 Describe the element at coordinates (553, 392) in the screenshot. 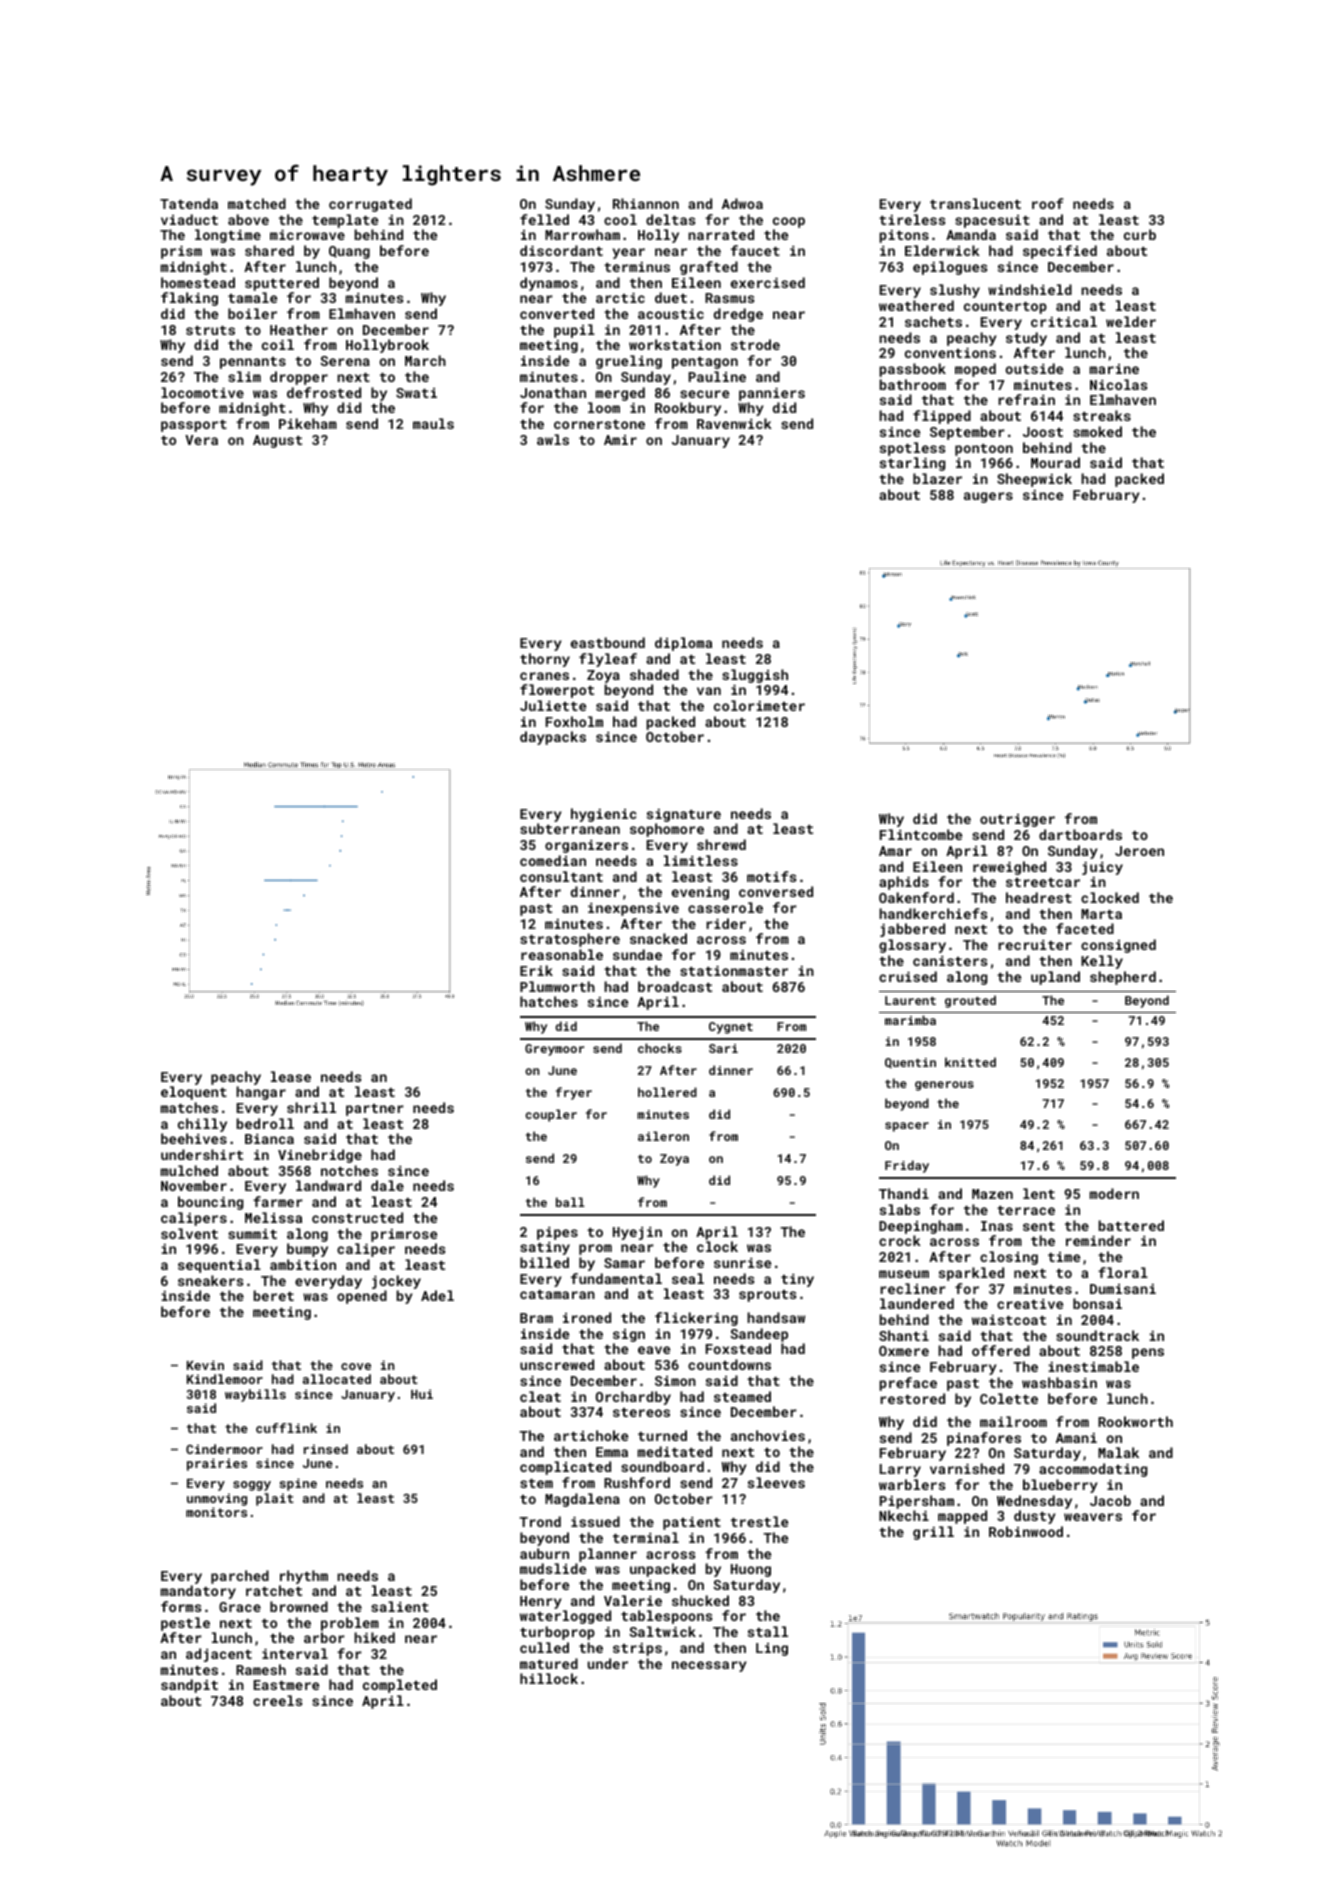

I see `Jonathan` at that location.
